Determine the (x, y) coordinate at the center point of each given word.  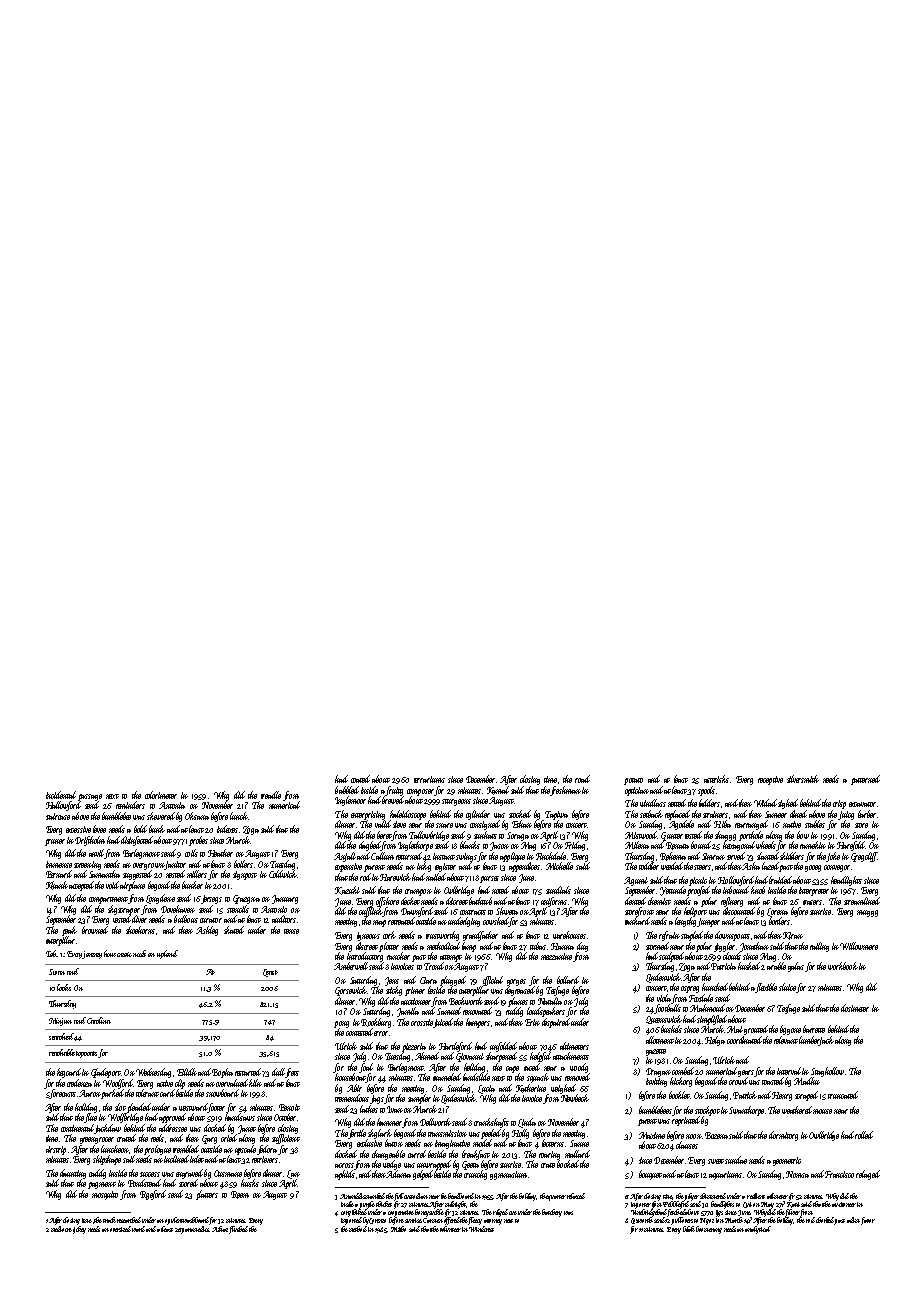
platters (207, 1195)
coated (360, 779)
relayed (868, 1175)
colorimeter (161, 795)
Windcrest (481, 1229)
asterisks (716, 779)
